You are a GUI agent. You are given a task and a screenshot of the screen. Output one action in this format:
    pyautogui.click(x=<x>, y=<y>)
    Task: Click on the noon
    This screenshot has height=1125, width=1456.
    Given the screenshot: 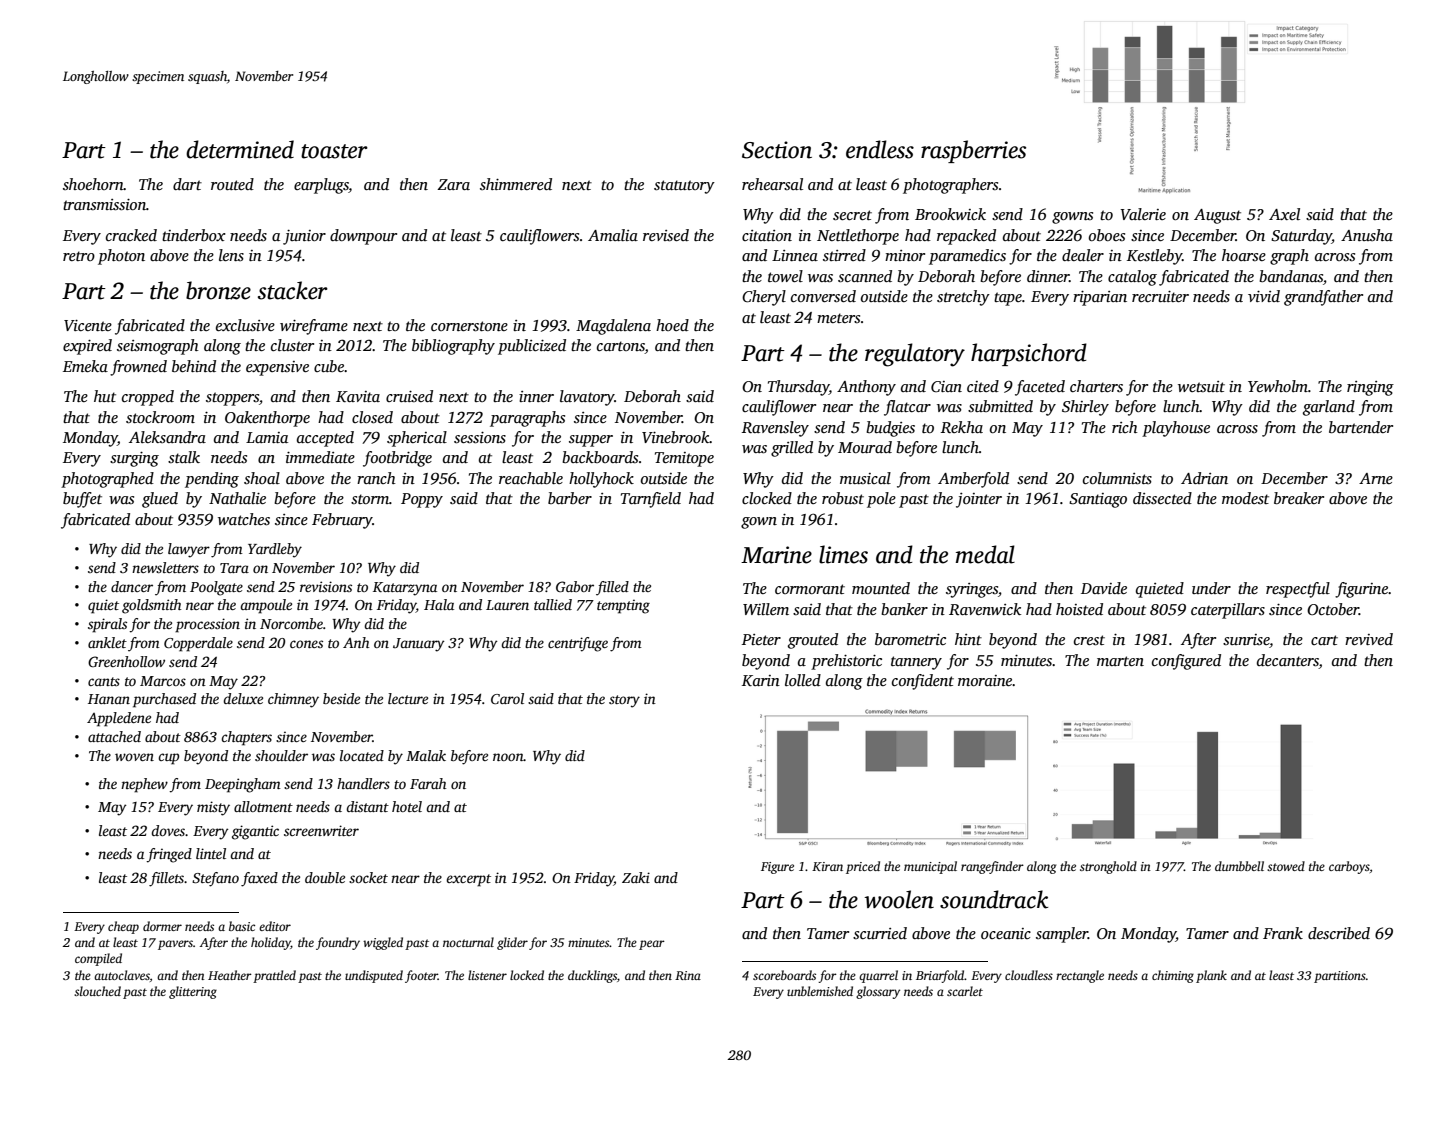 What is the action you would take?
    pyautogui.click(x=508, y=757)
